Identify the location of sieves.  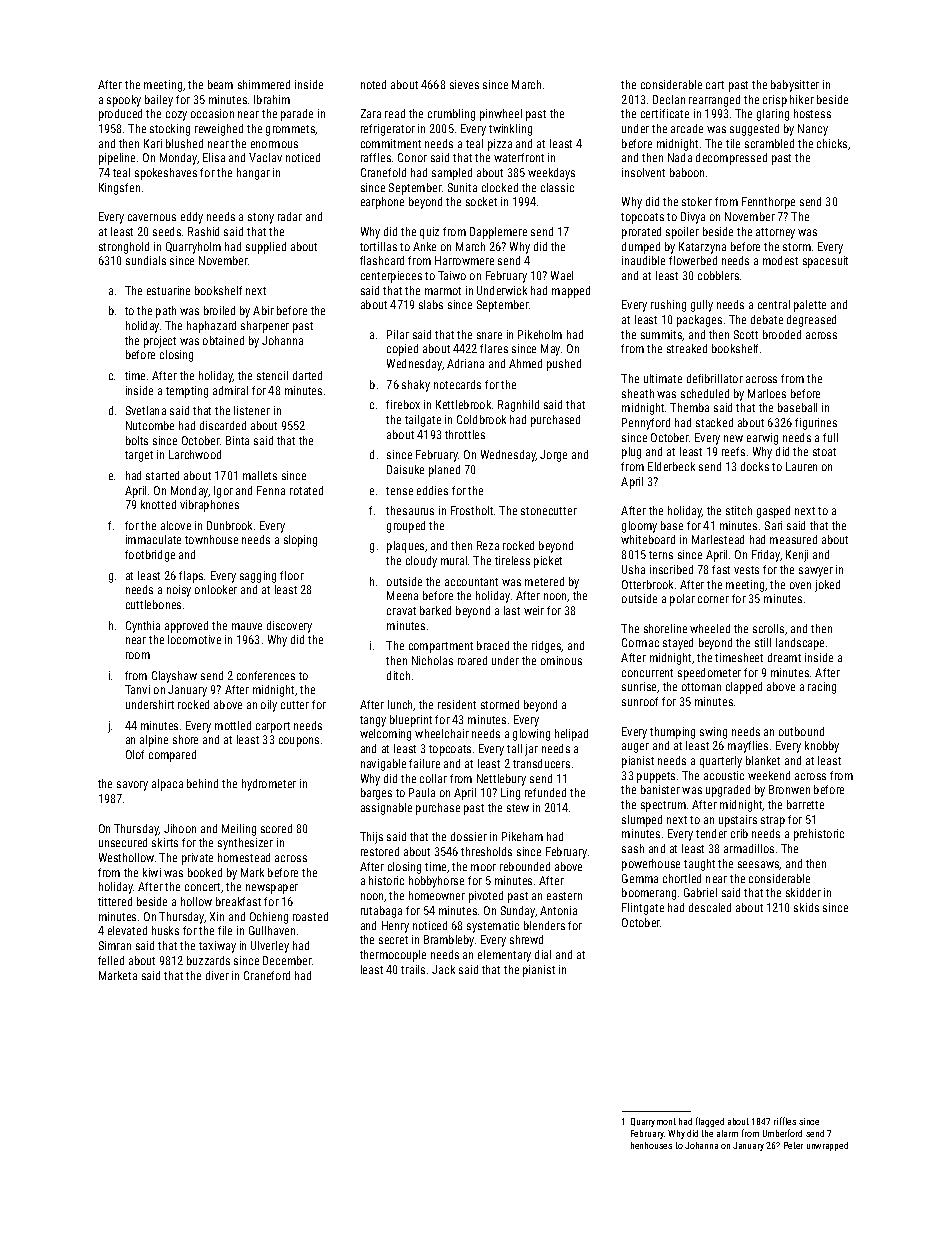
(464, 84).
